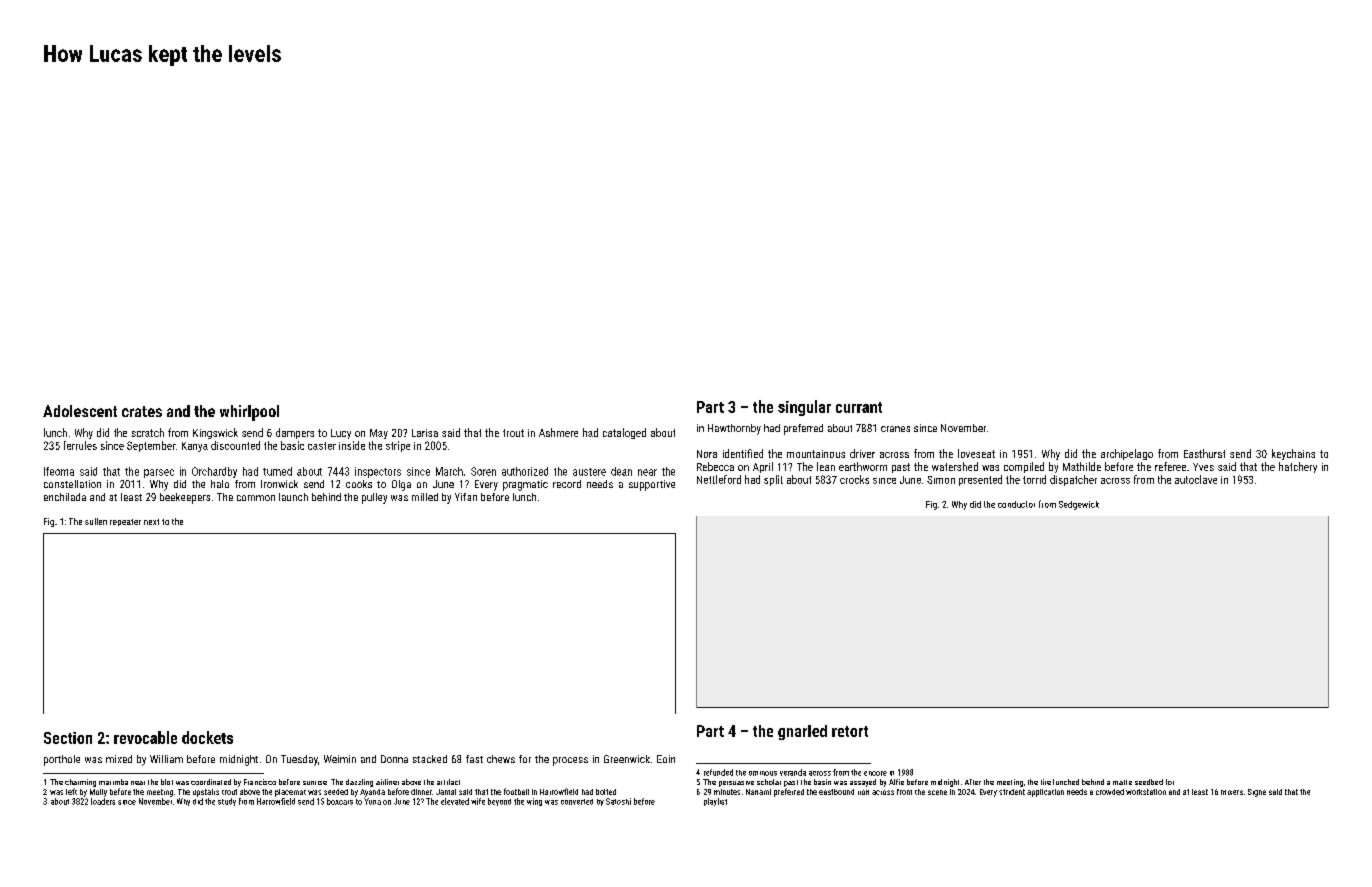 This screenshot has width=1372, height=887. What do you see at coordinates (207, 737) in the screenshot?
I see `dockets` at bounding box center [207, 737].
